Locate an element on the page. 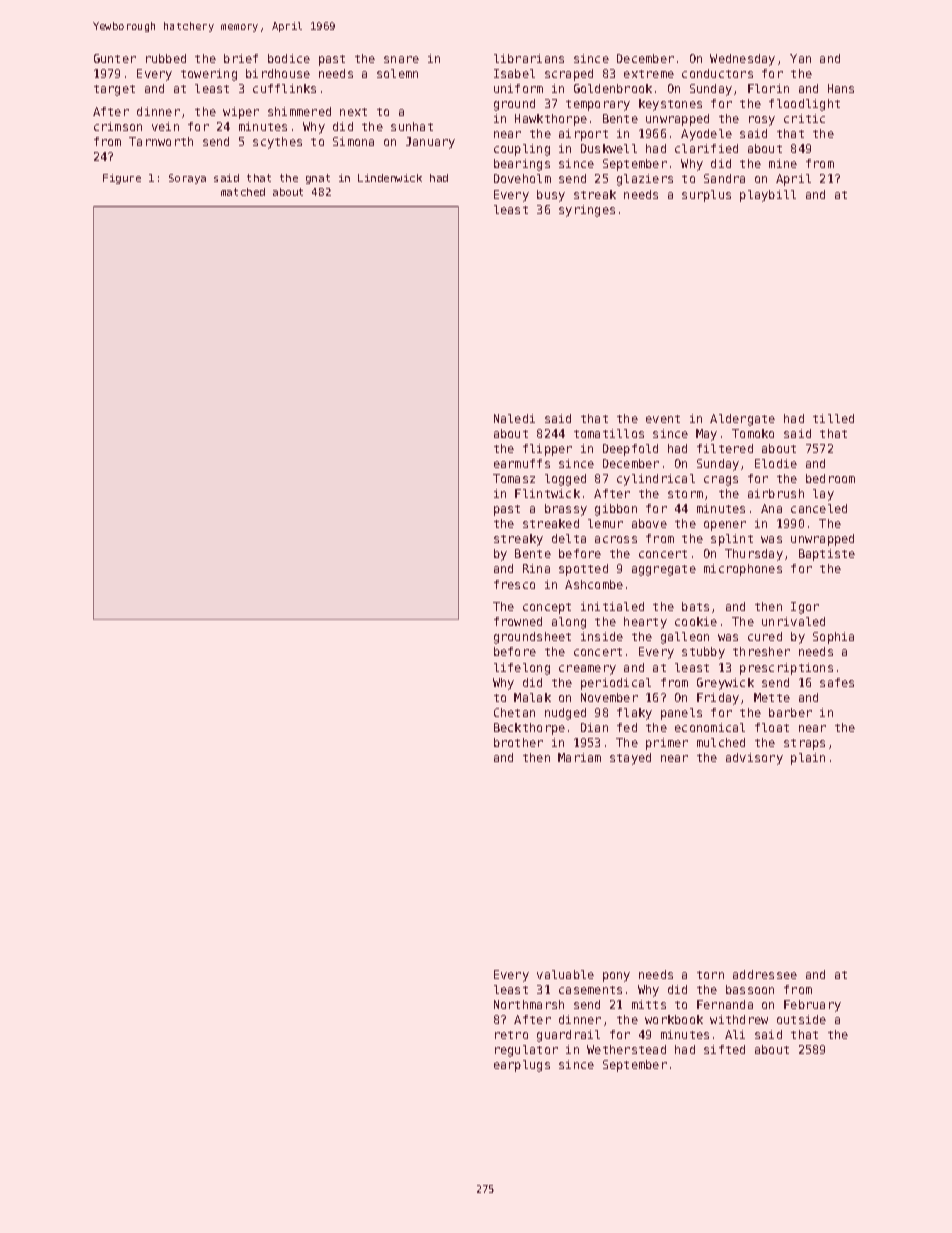 This document has width=952, height=1233. creamery is located at coordinates (587, 670).
